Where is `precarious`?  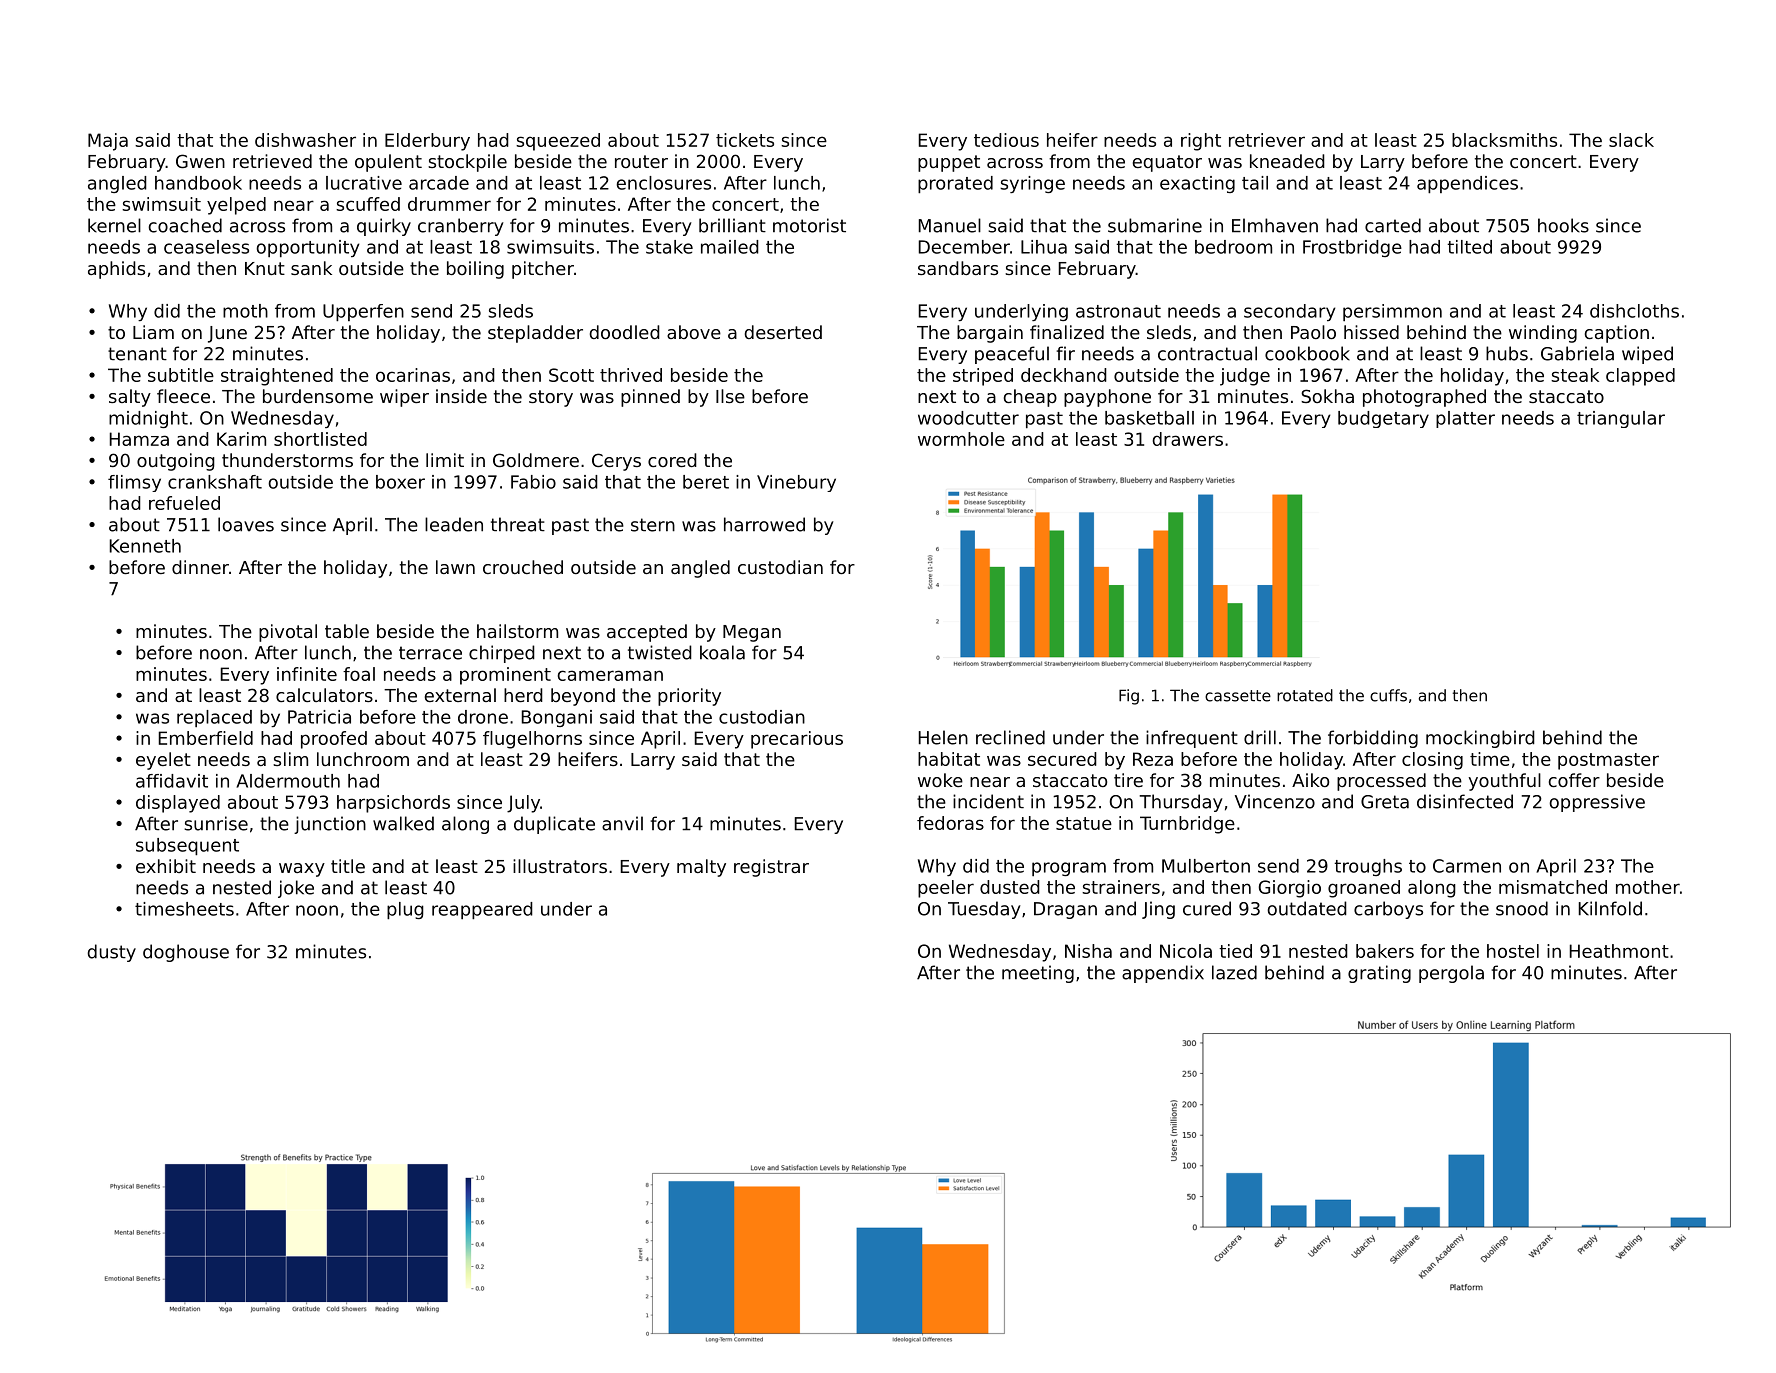
precarious is located at coordinates (797, 740).
